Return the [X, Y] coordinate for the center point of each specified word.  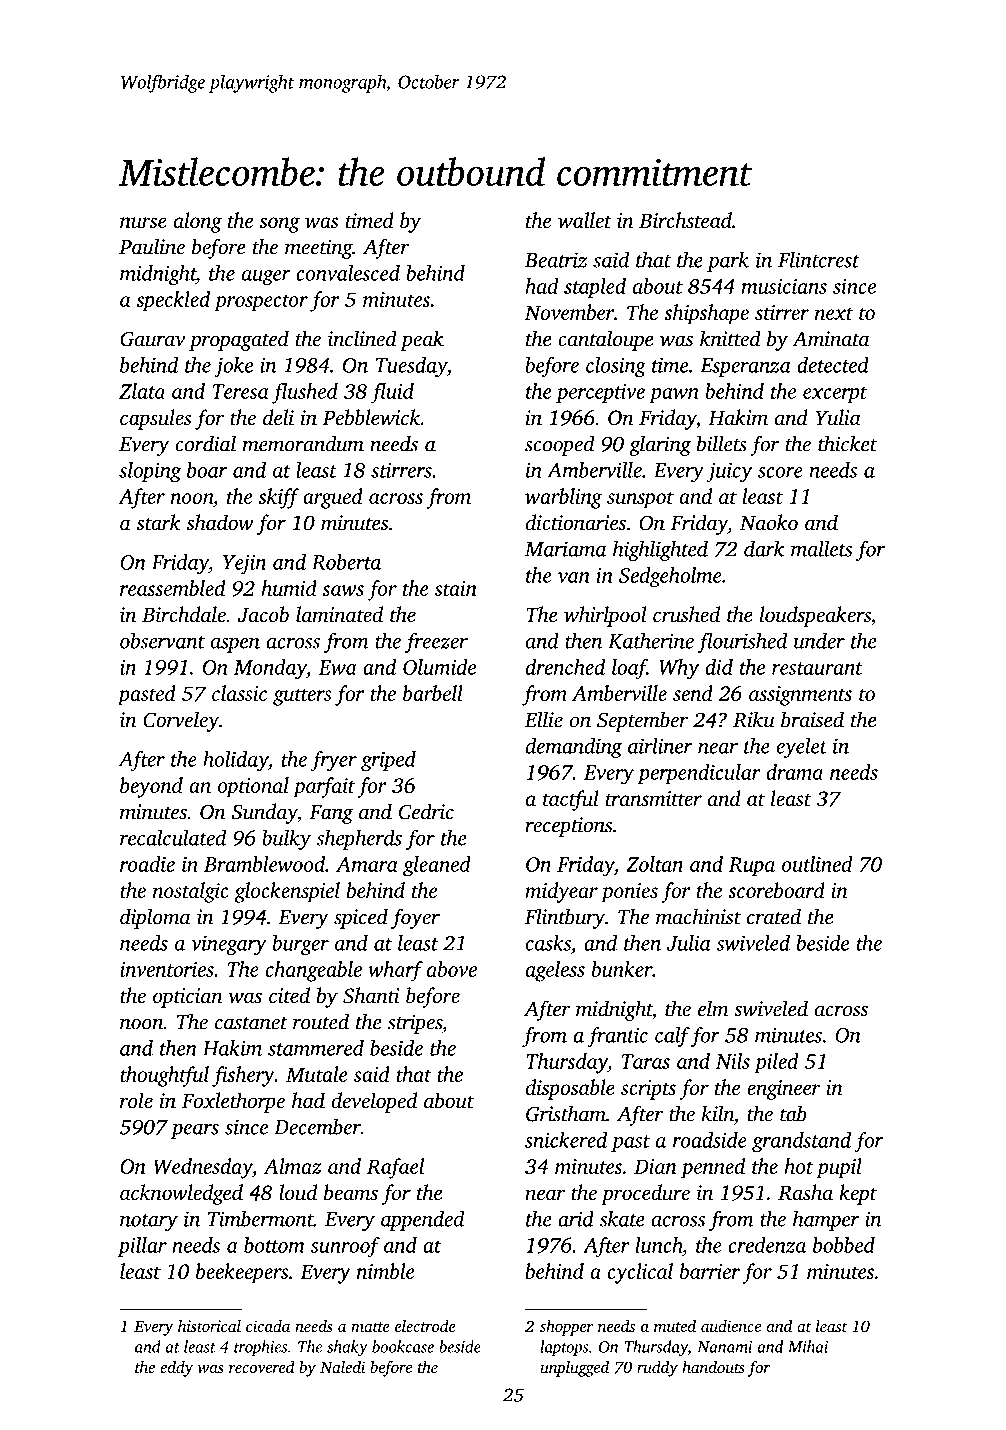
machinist [698, 916]
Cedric [426, 811]
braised [812, 719]
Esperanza [745, 367]
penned [713, 1168]
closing [616, 367]
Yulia [838, 417]
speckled [173, 301]
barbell [433, 693]
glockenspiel [287, 892]
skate [622, 1218]
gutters [302, 697]
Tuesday [411, 367]
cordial [205, 443]
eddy [176, 1369]
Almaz [292, 1166]
